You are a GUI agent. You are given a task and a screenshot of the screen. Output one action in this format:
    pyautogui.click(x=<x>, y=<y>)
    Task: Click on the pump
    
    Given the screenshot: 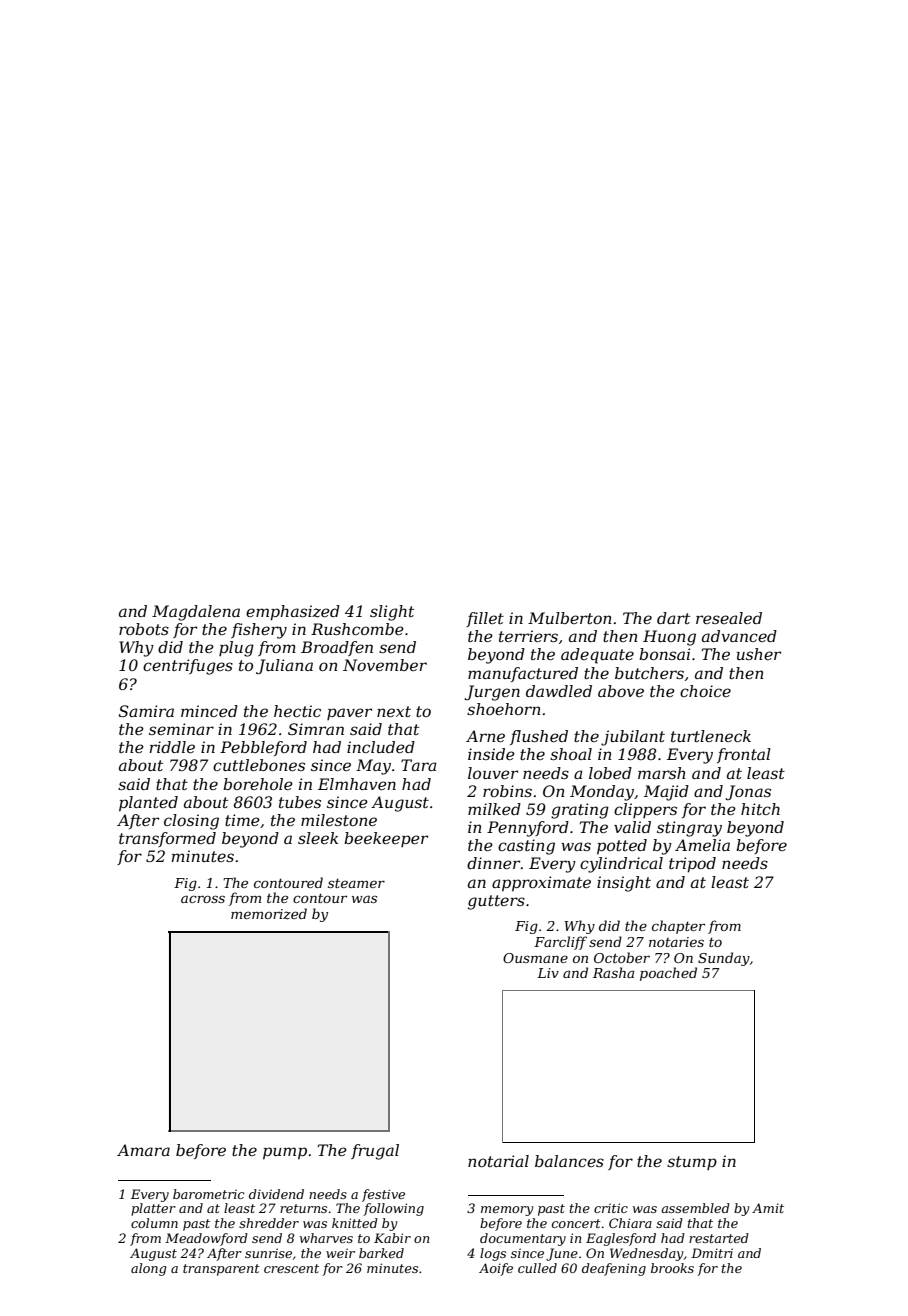 What is the action you would take?
    pyautogui.click(x=285, y=1153)
